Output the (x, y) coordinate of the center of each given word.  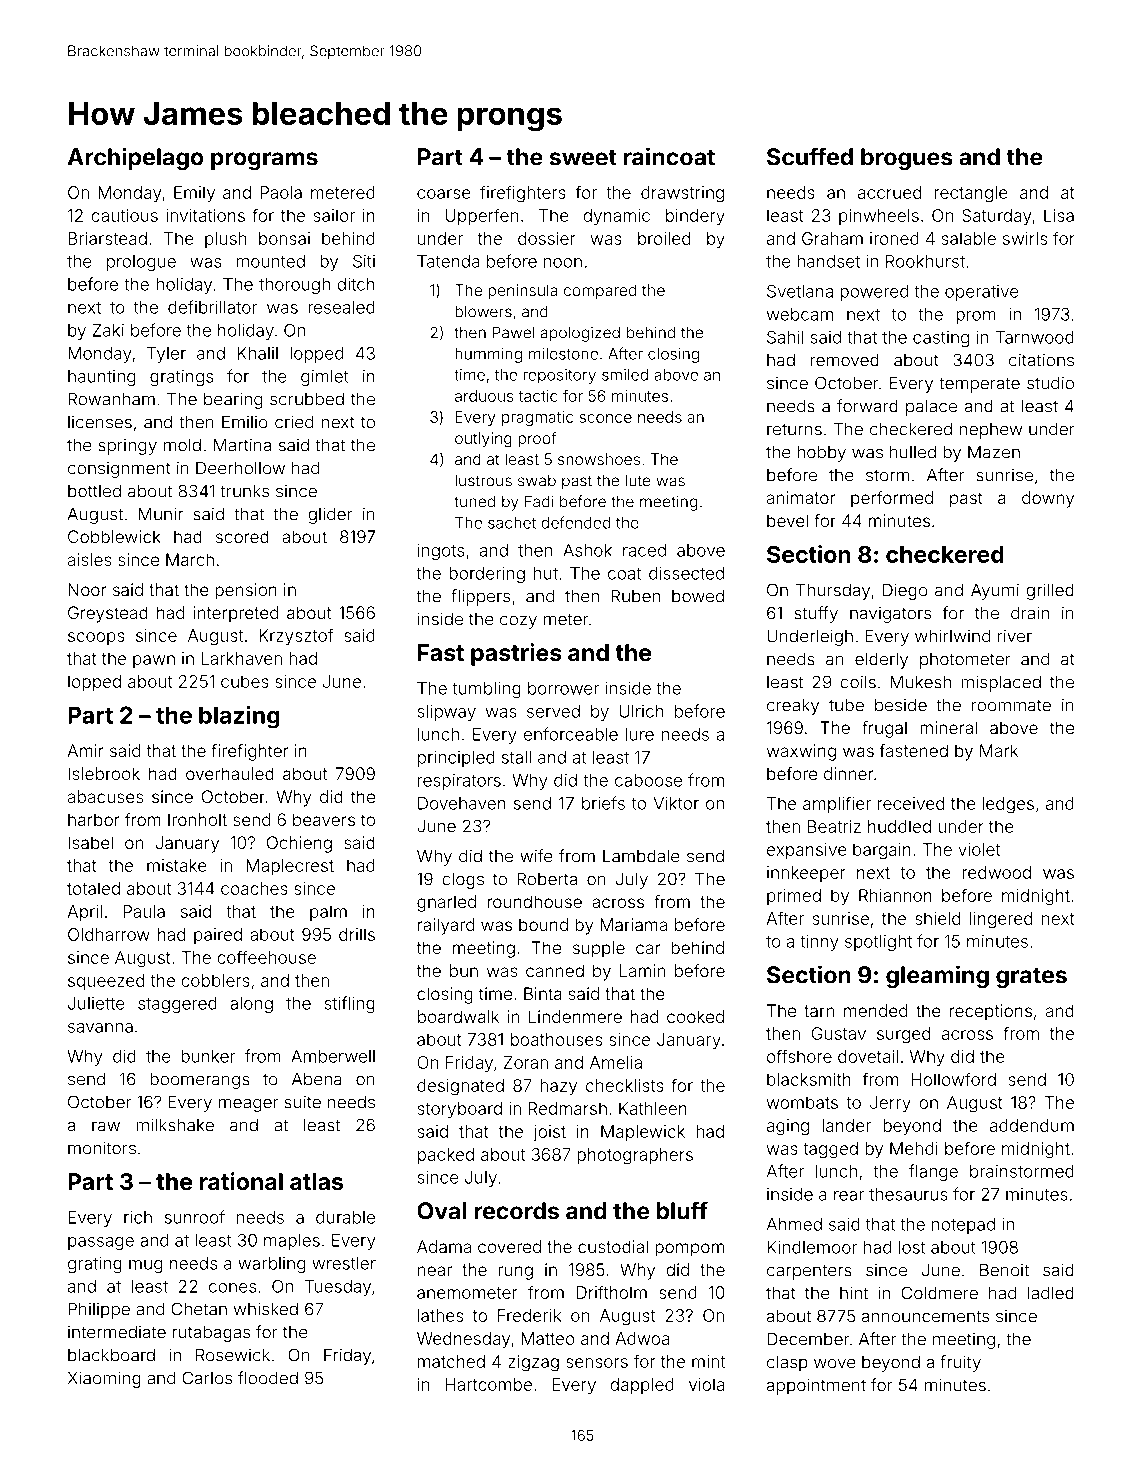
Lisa (1059, 215)
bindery (695, 217)
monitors (102, 1148)
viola (706, 1384)
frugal (884, 729)
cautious (124, 215)
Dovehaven (462, 803)
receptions (991, 1012)
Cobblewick (114, 536)
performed (892, 499)
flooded (268, 1378)
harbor (94, 819)
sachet (512, 523)
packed (446, 1156)
